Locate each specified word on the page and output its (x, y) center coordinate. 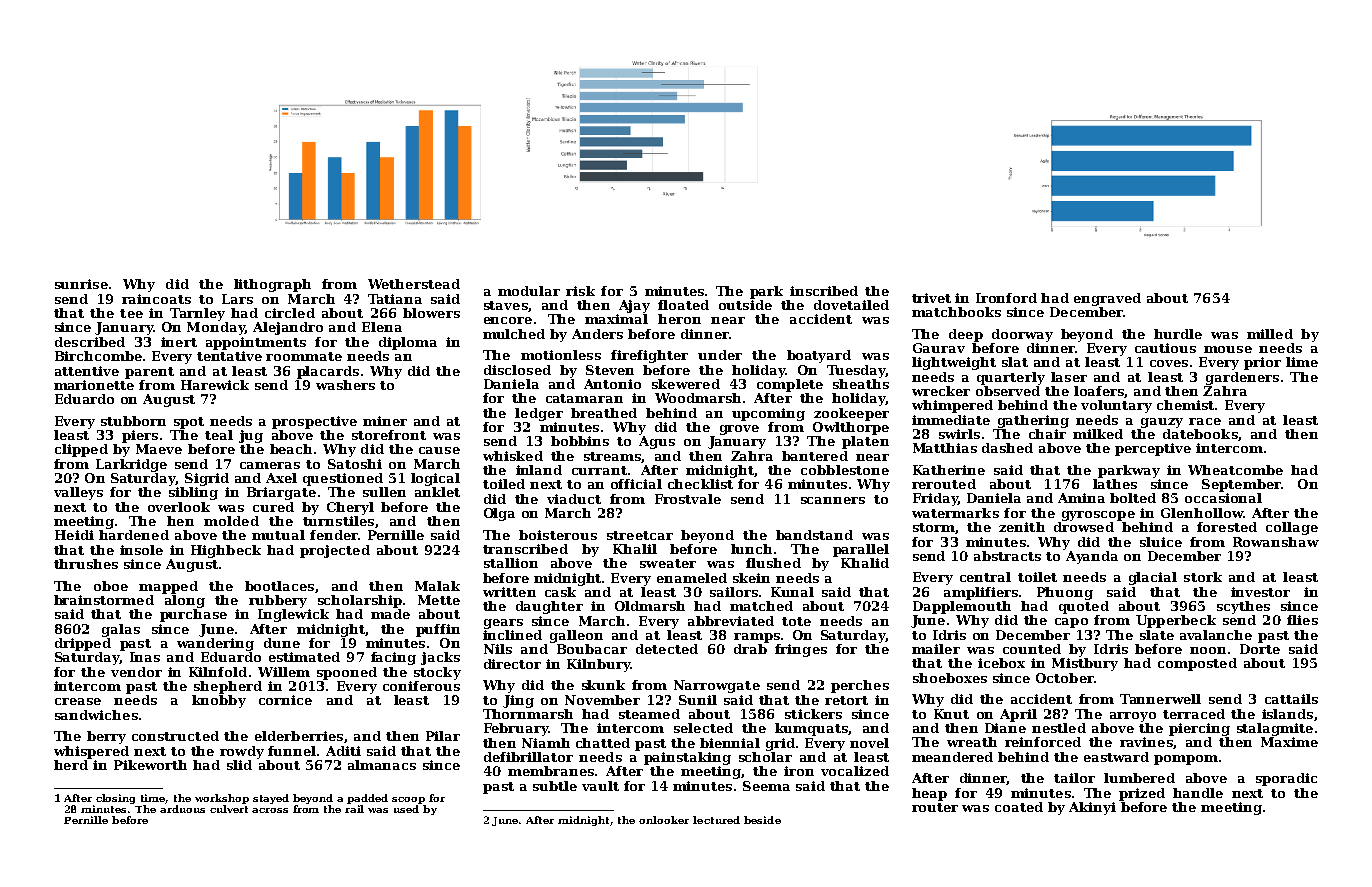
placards (328, 372)
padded (367, 799)
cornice (285, 700)
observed (1008, 391)
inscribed (824, 291)
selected (703, 728)
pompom (1186, 760)
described (90, 342)
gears (503, 624)
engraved (1107, 299)
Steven (610, 370)
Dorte (1260, 649)
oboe (111, 586)
